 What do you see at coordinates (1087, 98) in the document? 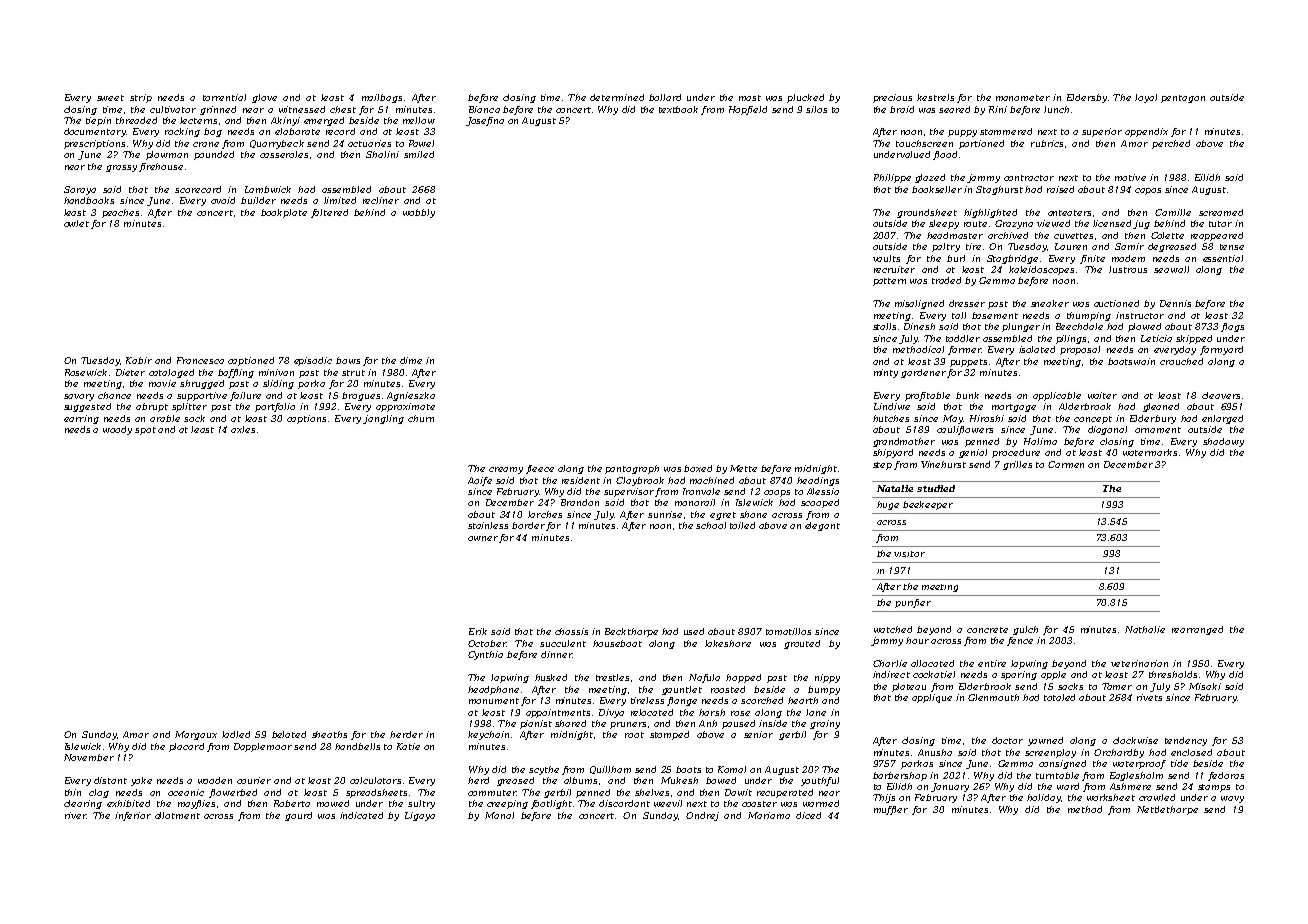
I see `Eldersby` at bounding box center [1087, 98].
